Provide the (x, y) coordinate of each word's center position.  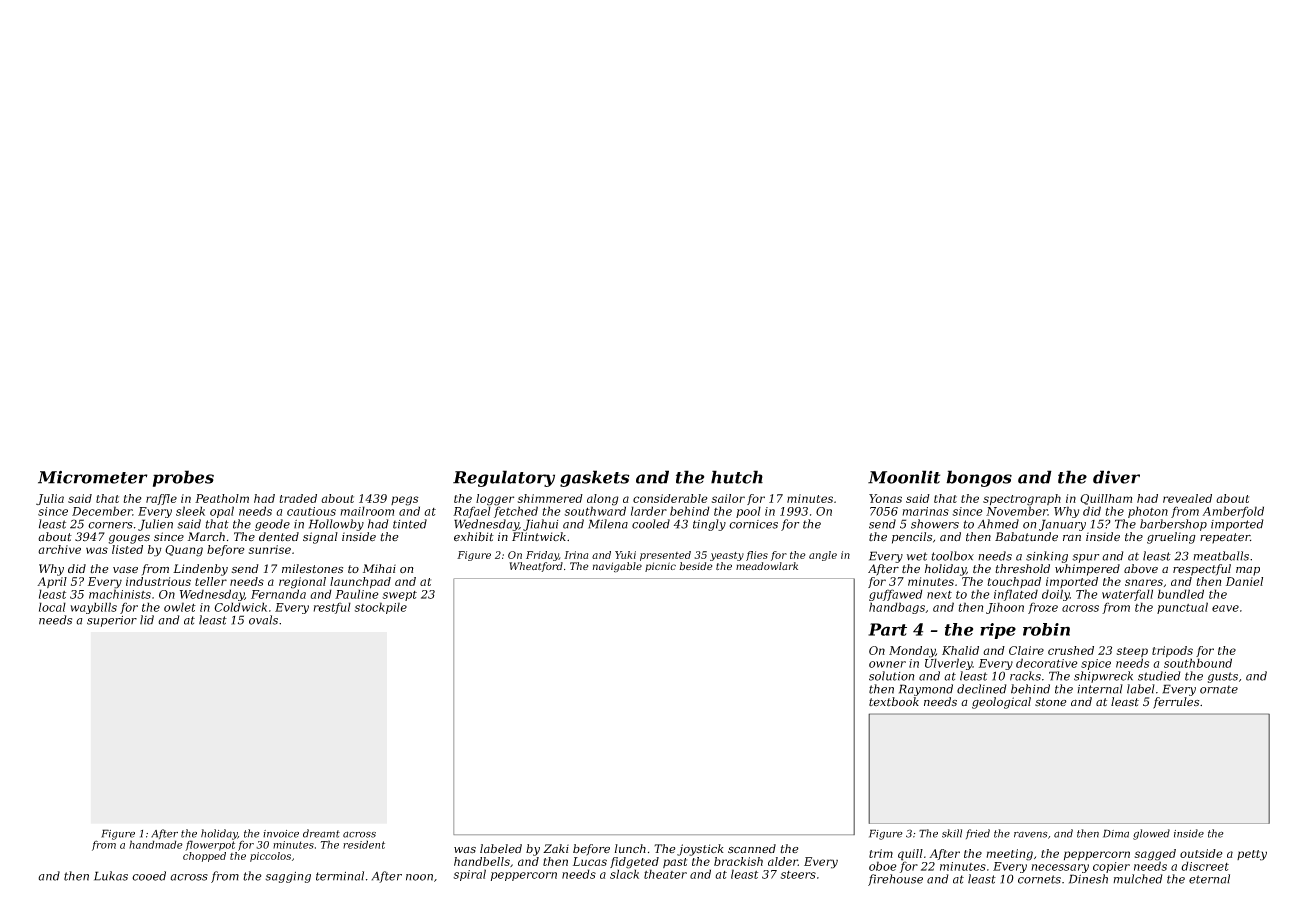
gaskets (595, 478)
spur (1085, 558)
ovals (263, 620)
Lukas (111, 876)
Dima (1116, 833)
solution (892, 676)
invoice (281, 834)
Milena (608, 524)
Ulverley (949, 664)
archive (59, 549)
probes (183, 478)
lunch (630, 849)
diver (1116, 477)
